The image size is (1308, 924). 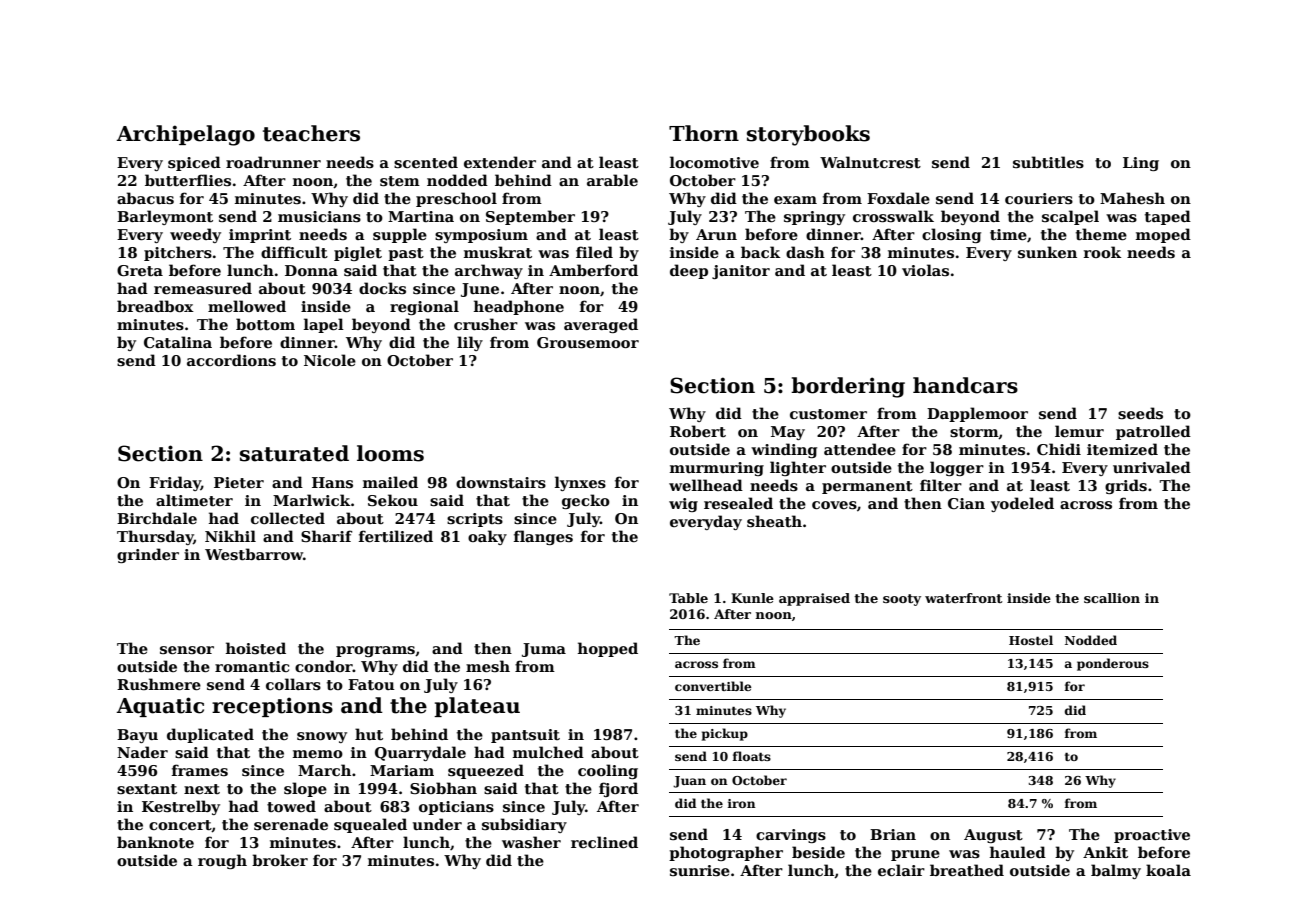 I want to click on Rushmere, so click(x=159, y=684).
